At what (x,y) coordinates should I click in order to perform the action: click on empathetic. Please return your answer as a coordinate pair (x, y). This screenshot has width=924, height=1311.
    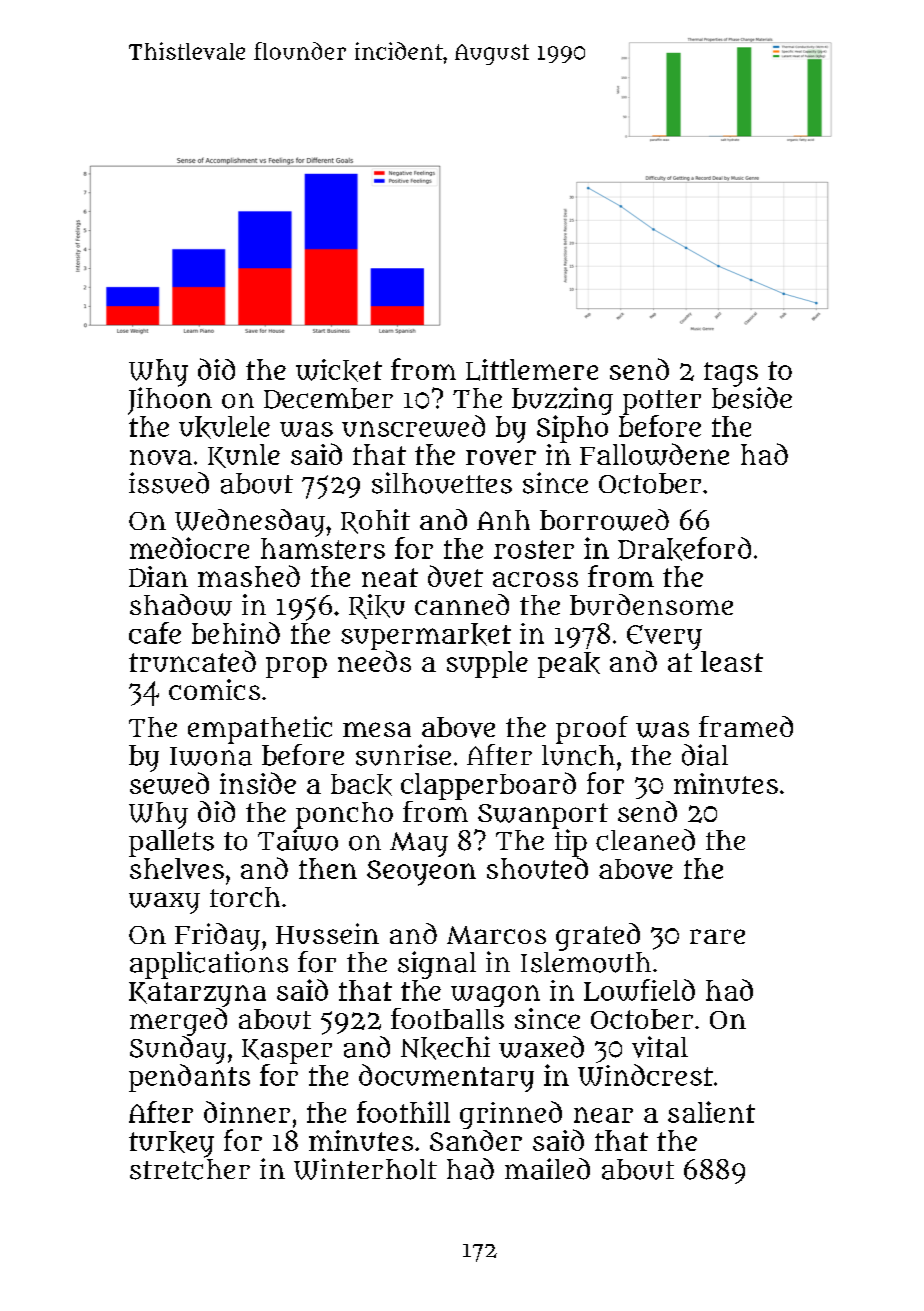
    Looking at the image, I should click on (260, 730).
